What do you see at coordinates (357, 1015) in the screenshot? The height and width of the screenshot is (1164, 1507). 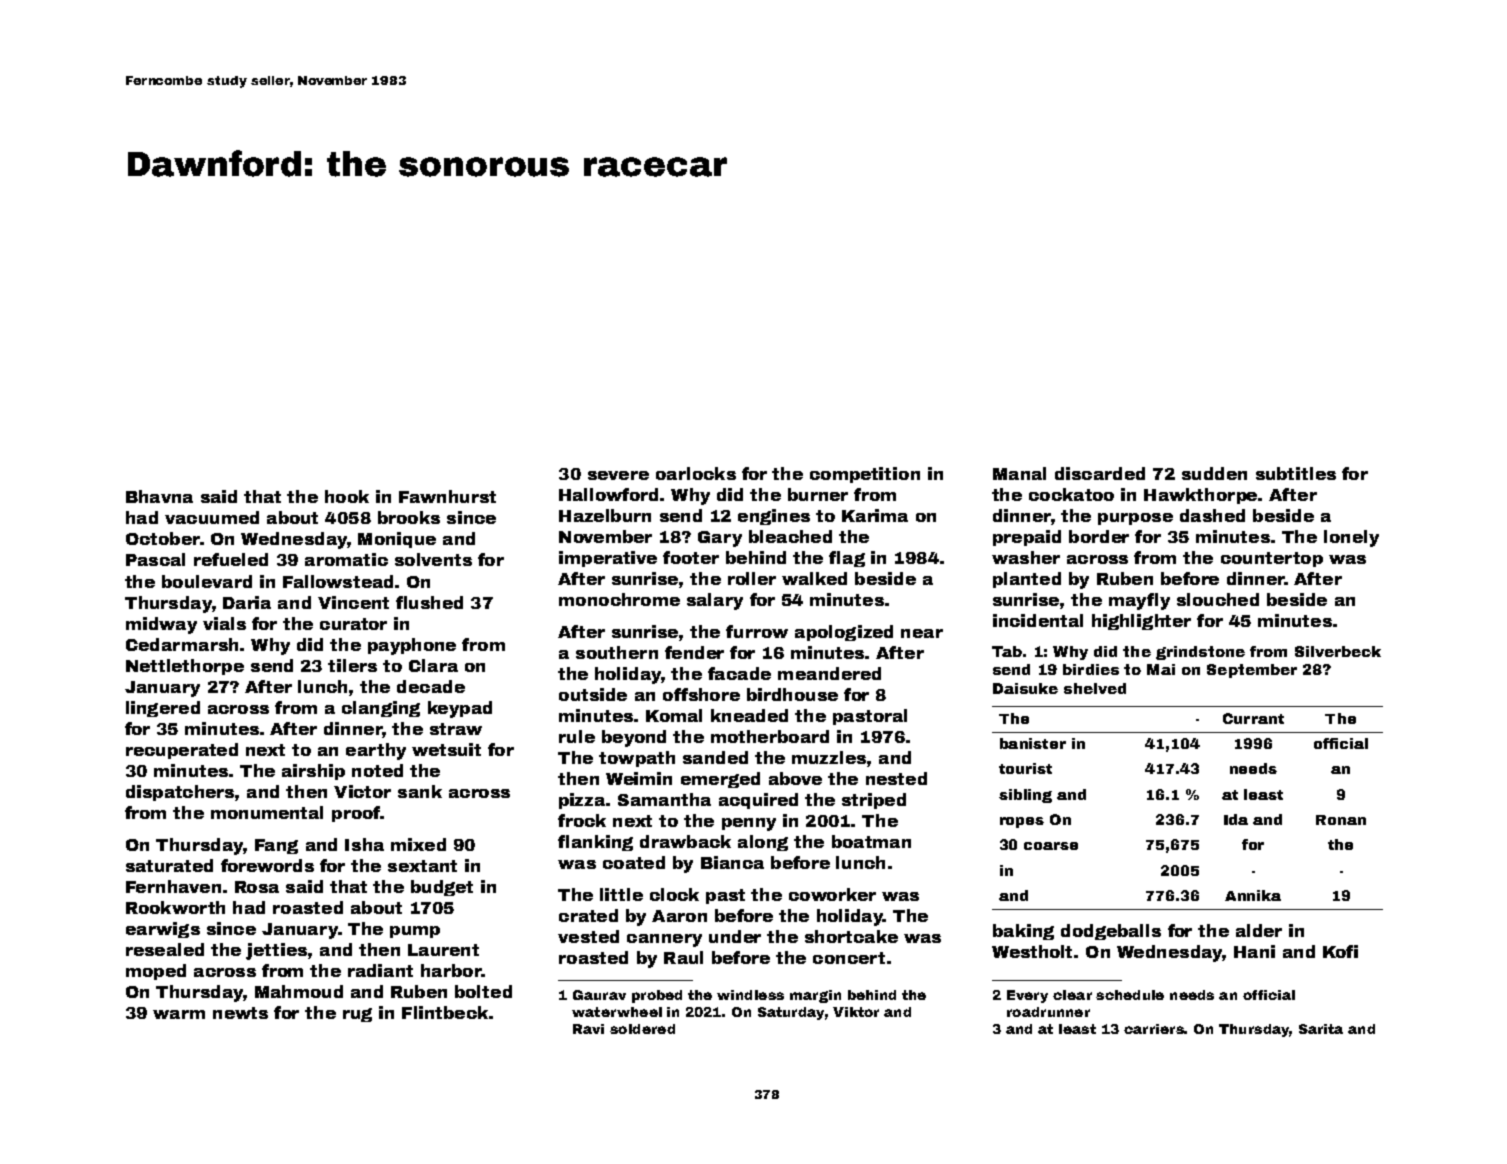 I see `rug` at bounding box center [357, 1015].
